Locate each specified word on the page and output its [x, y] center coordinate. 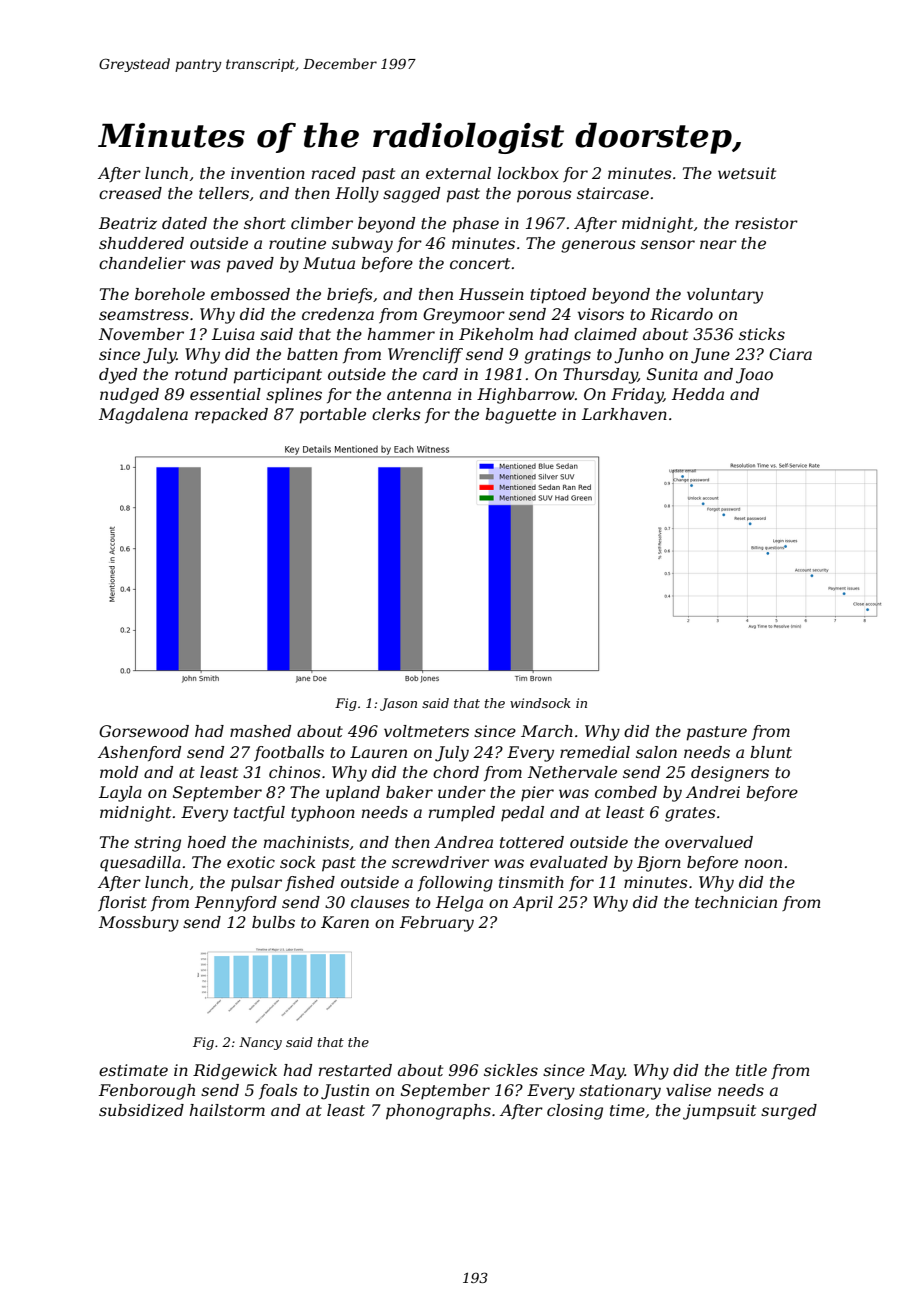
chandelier [142, 263]
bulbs [273, 922]
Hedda [698, 394]
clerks [396, 414]
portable [332, 416]
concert [480, 263]
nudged [129, 396]
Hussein [491, 294]
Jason [398, 704]
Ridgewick [235, 1072]
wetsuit [747, 173]
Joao [754, 376]
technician [736, 902]
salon [656, 752]
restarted [355, 1070]
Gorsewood [144, 731]
